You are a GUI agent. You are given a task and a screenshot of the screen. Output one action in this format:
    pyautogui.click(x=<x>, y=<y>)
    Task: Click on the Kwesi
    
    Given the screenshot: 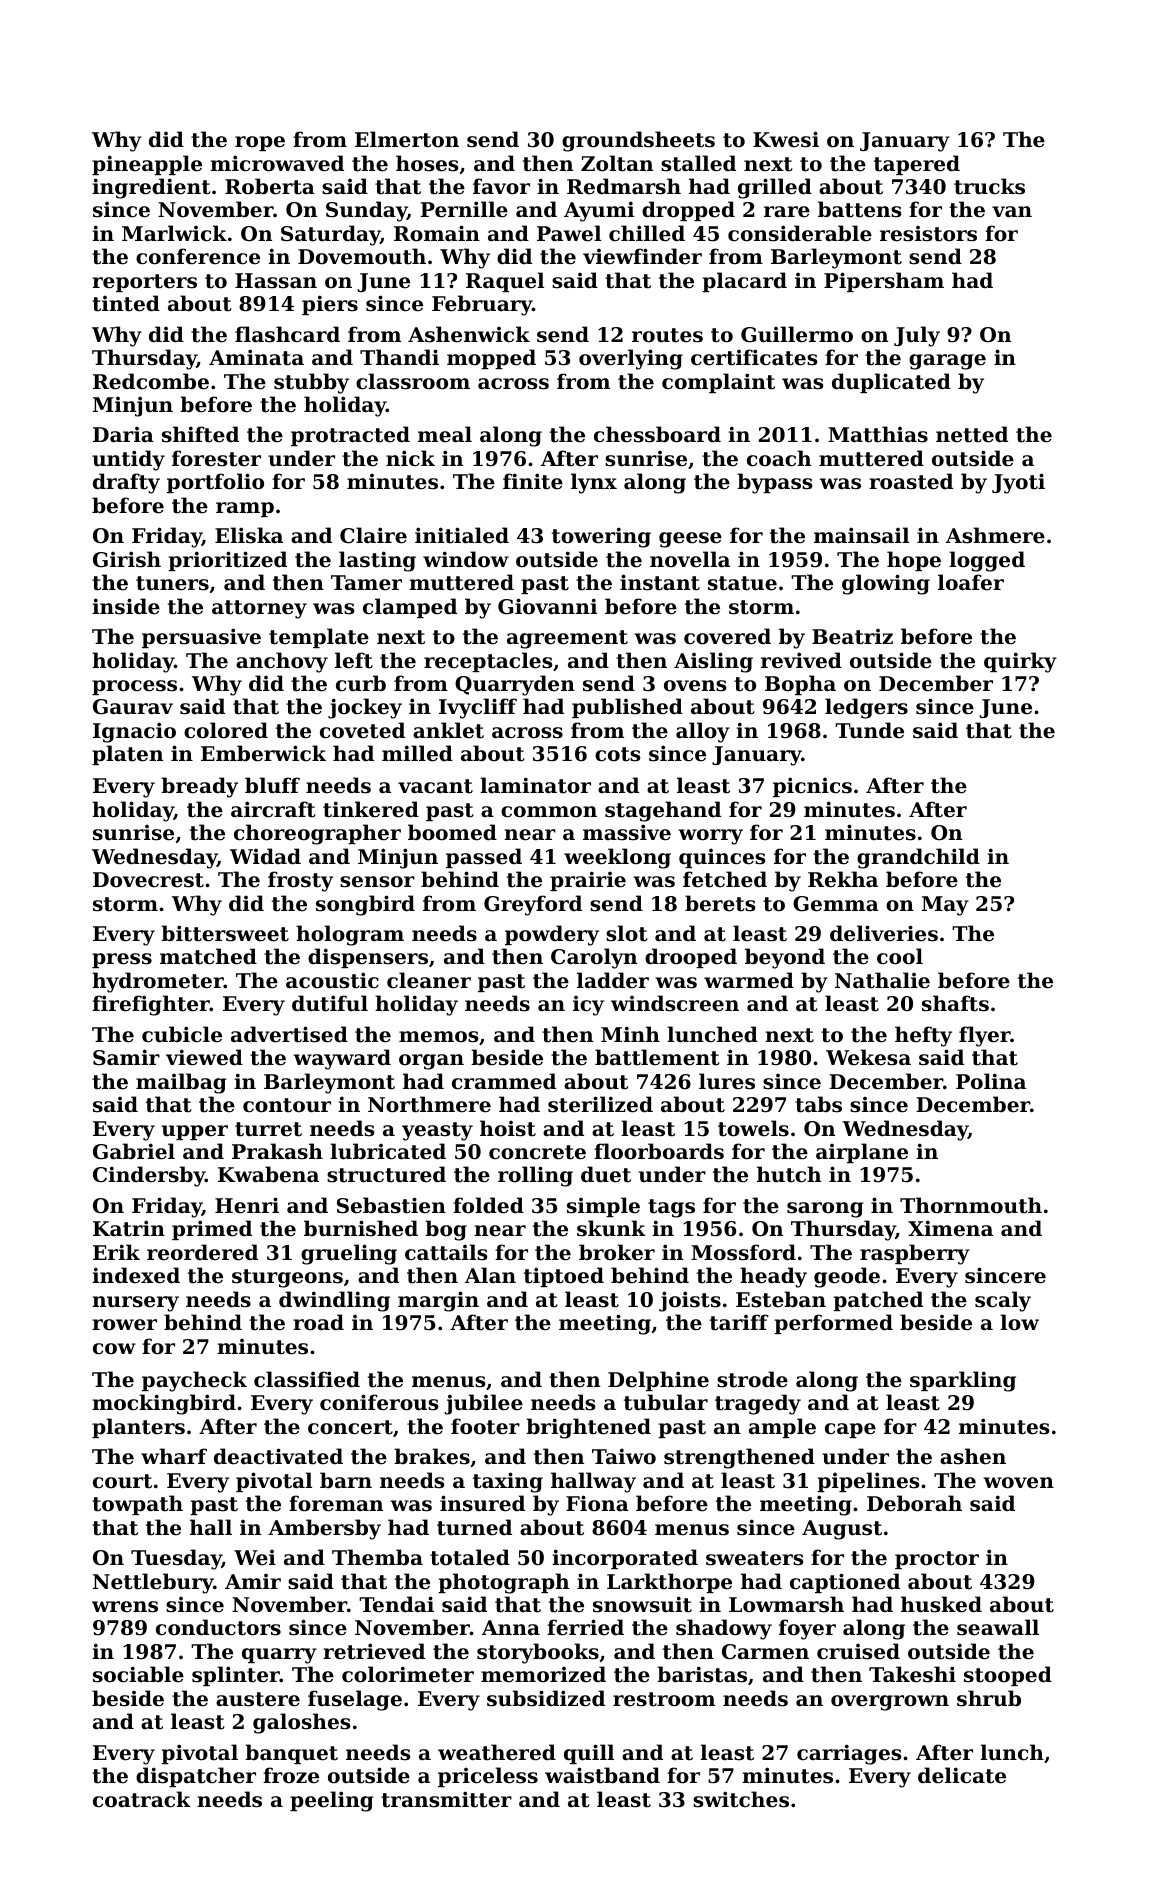 What is the action you would take?
    pyautogui.click(x=786, y=139)
